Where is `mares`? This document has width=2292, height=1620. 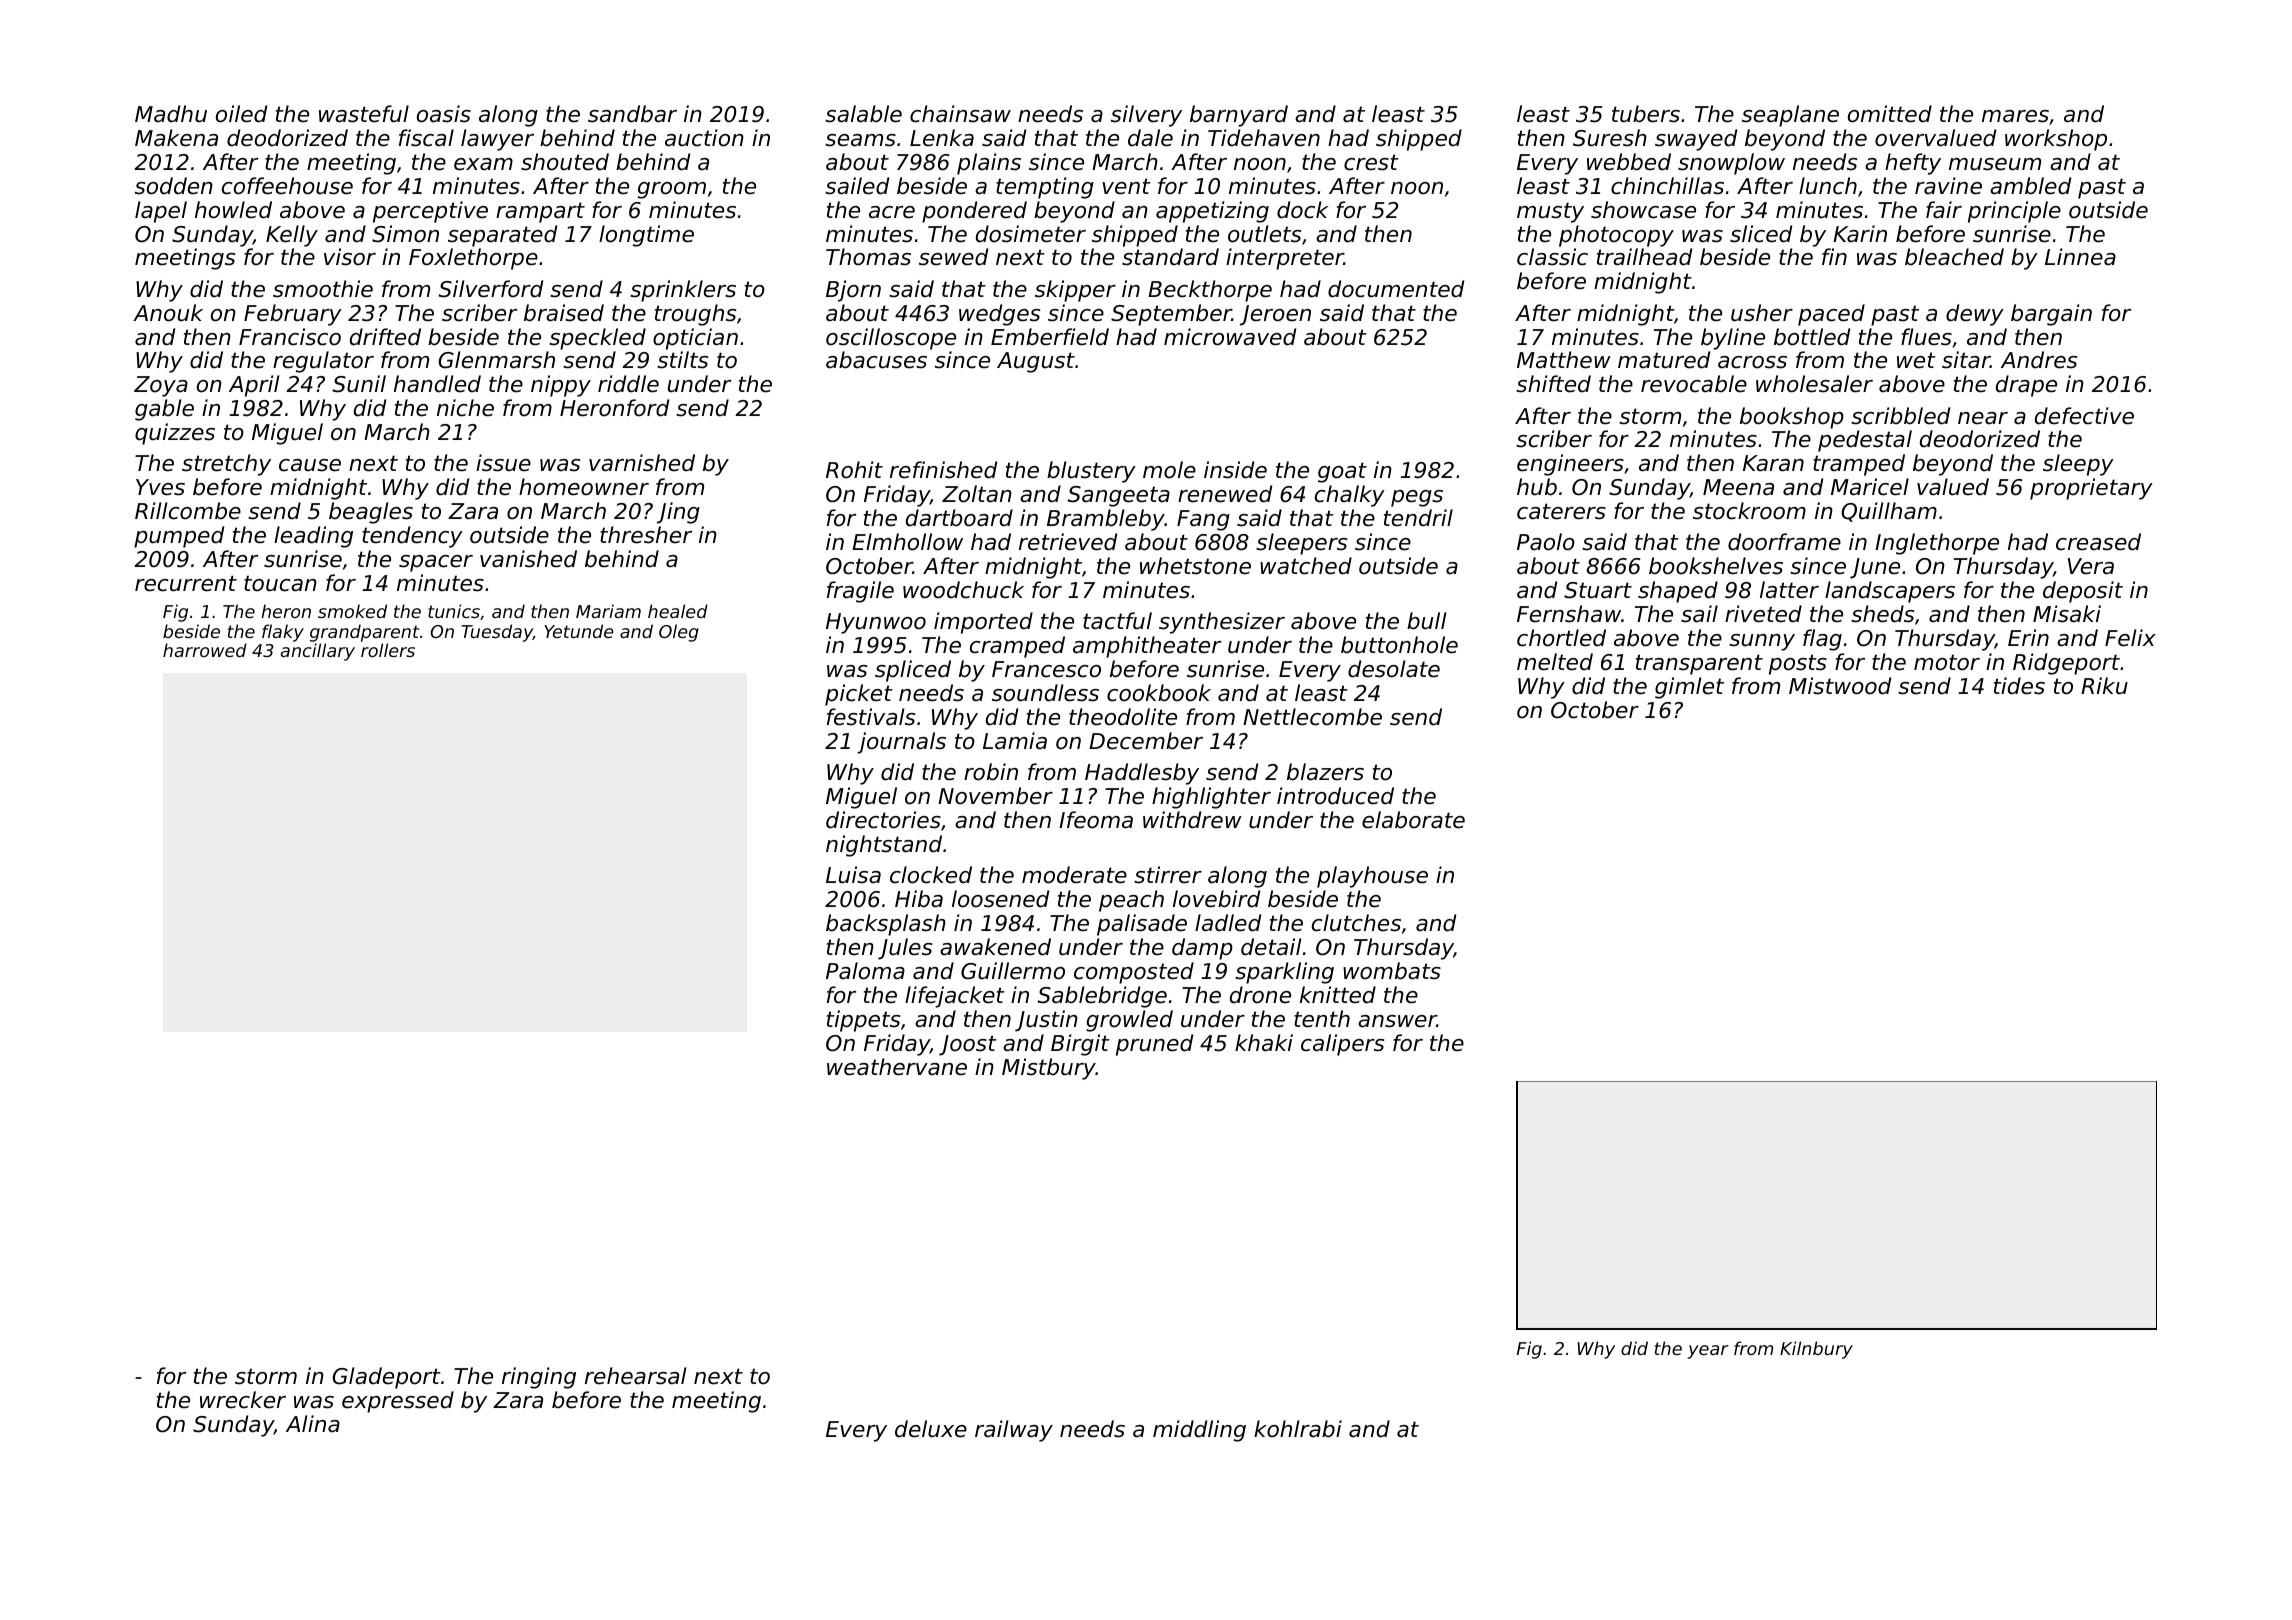 mares is located at coordinates (2015, 116).
